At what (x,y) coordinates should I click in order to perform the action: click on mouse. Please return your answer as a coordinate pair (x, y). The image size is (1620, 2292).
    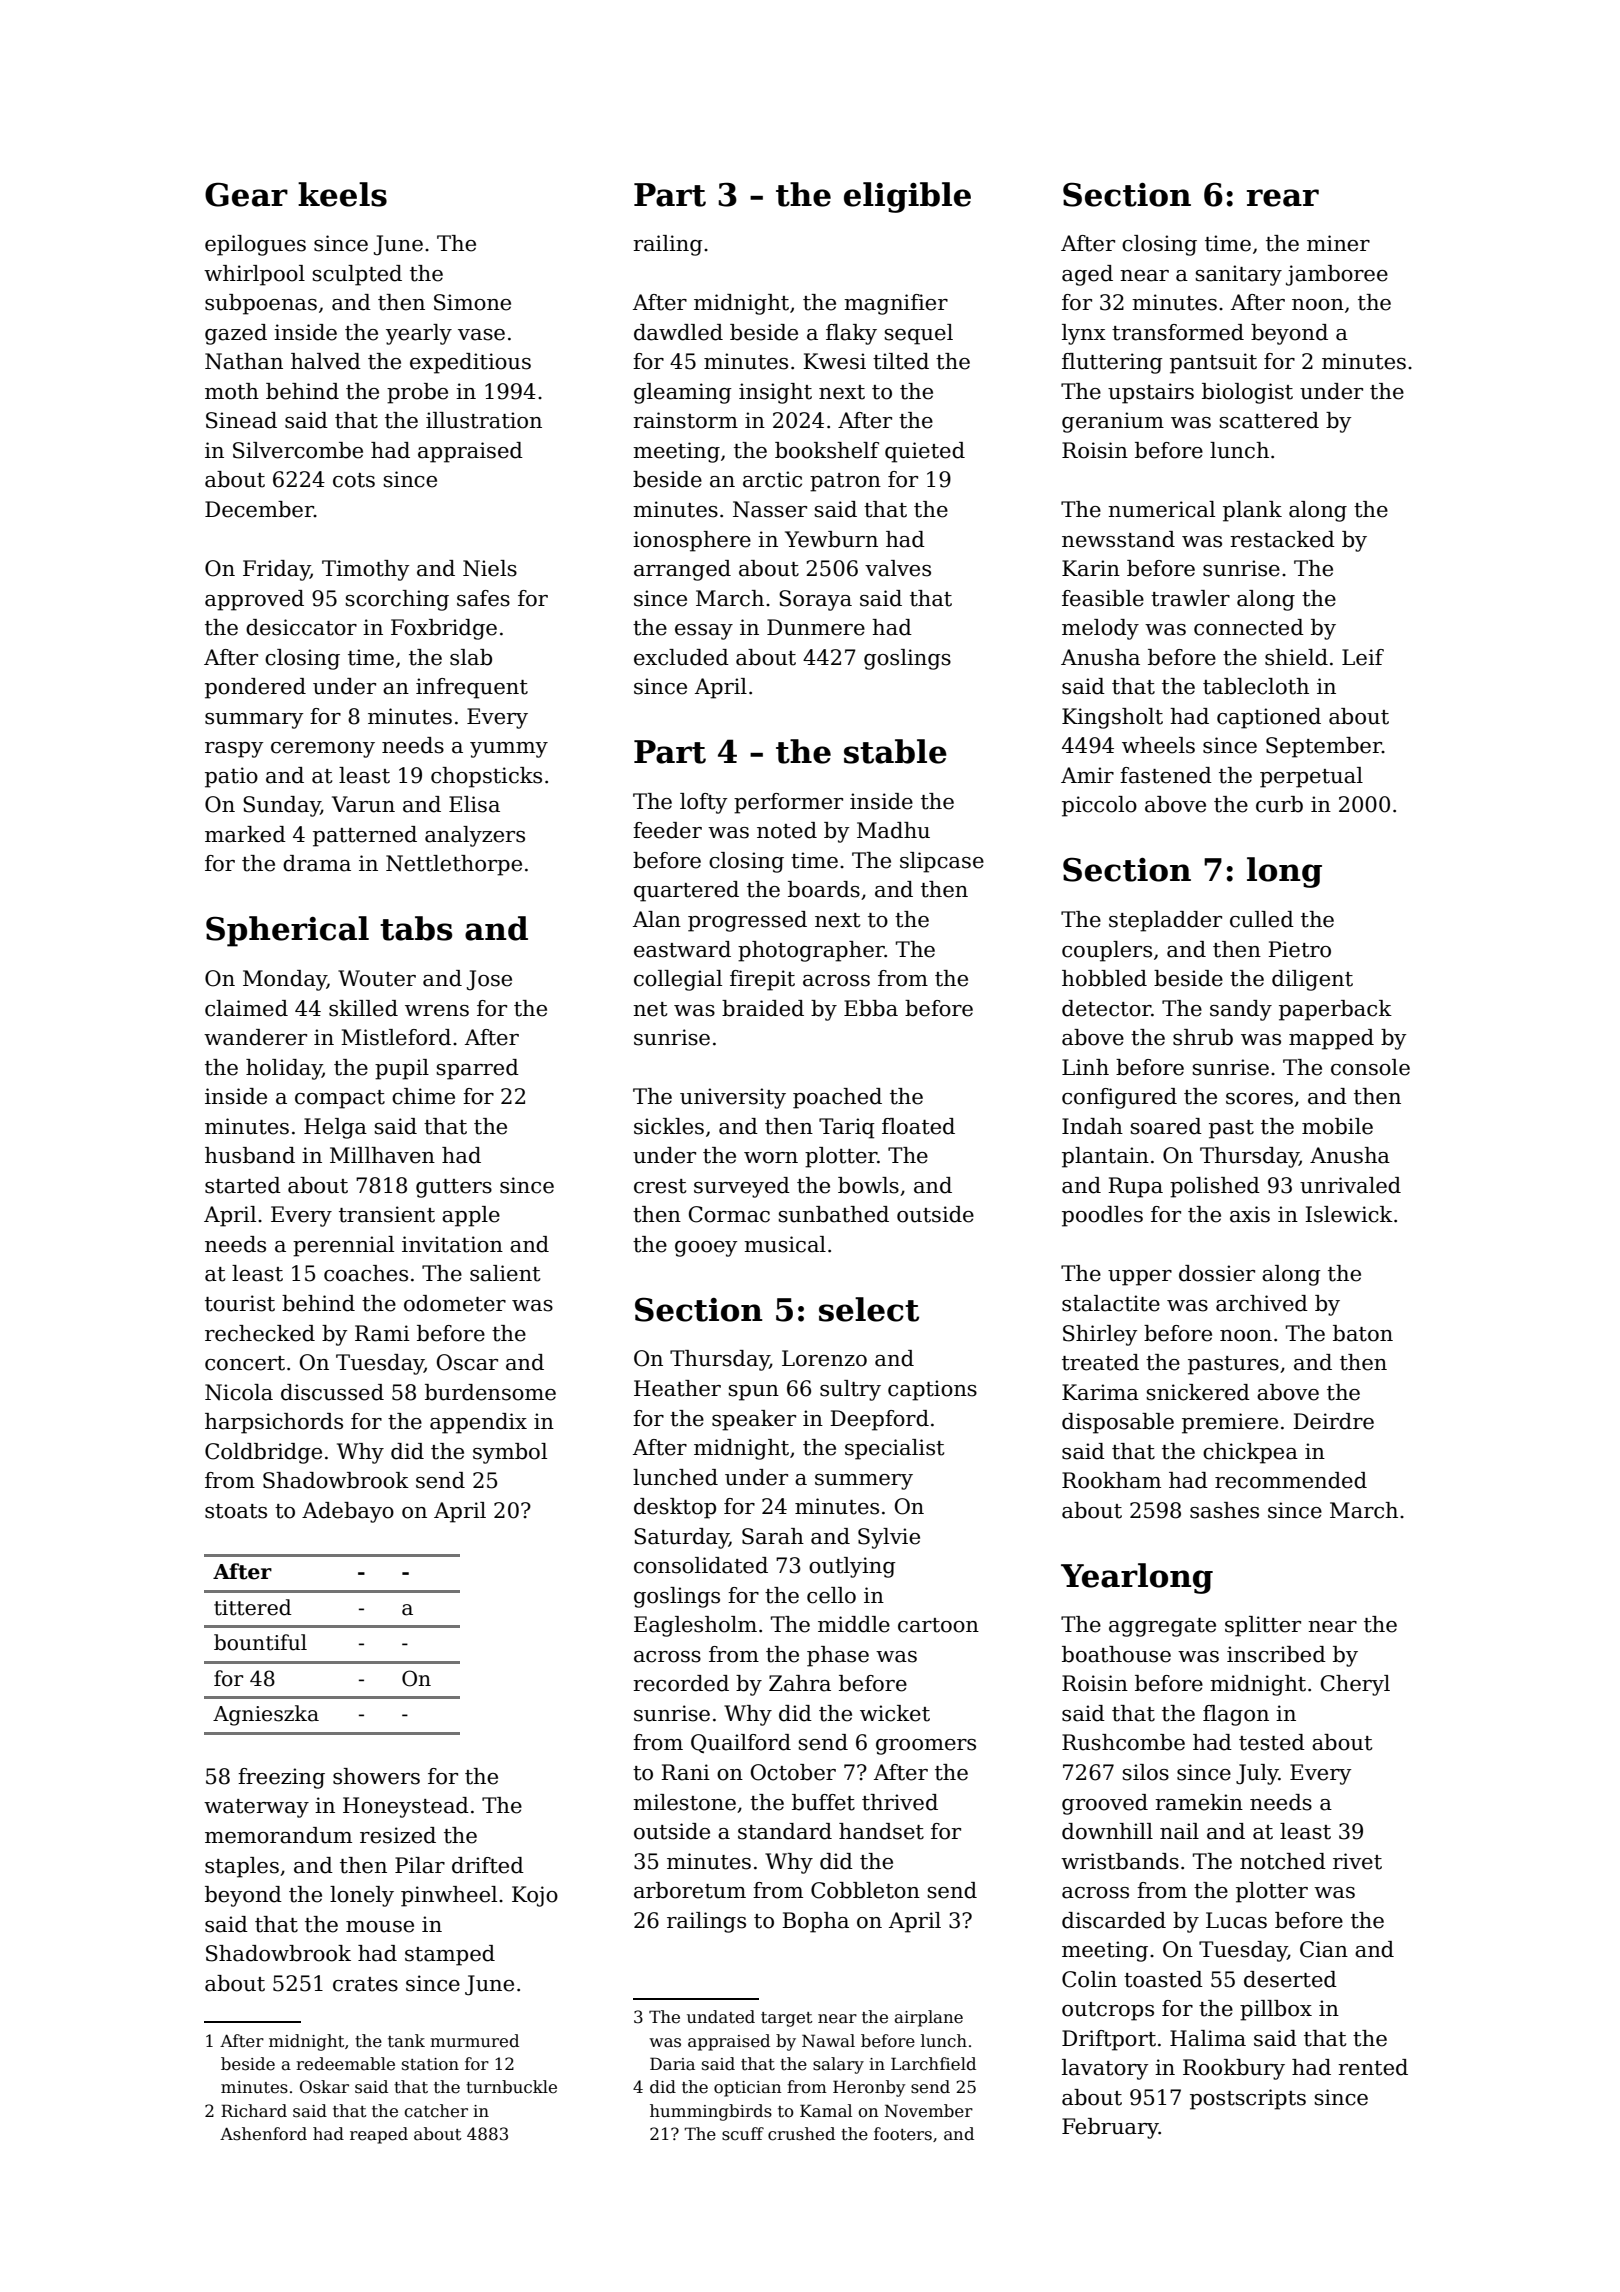
    Looking at the image, I should click on (380, 1927).
